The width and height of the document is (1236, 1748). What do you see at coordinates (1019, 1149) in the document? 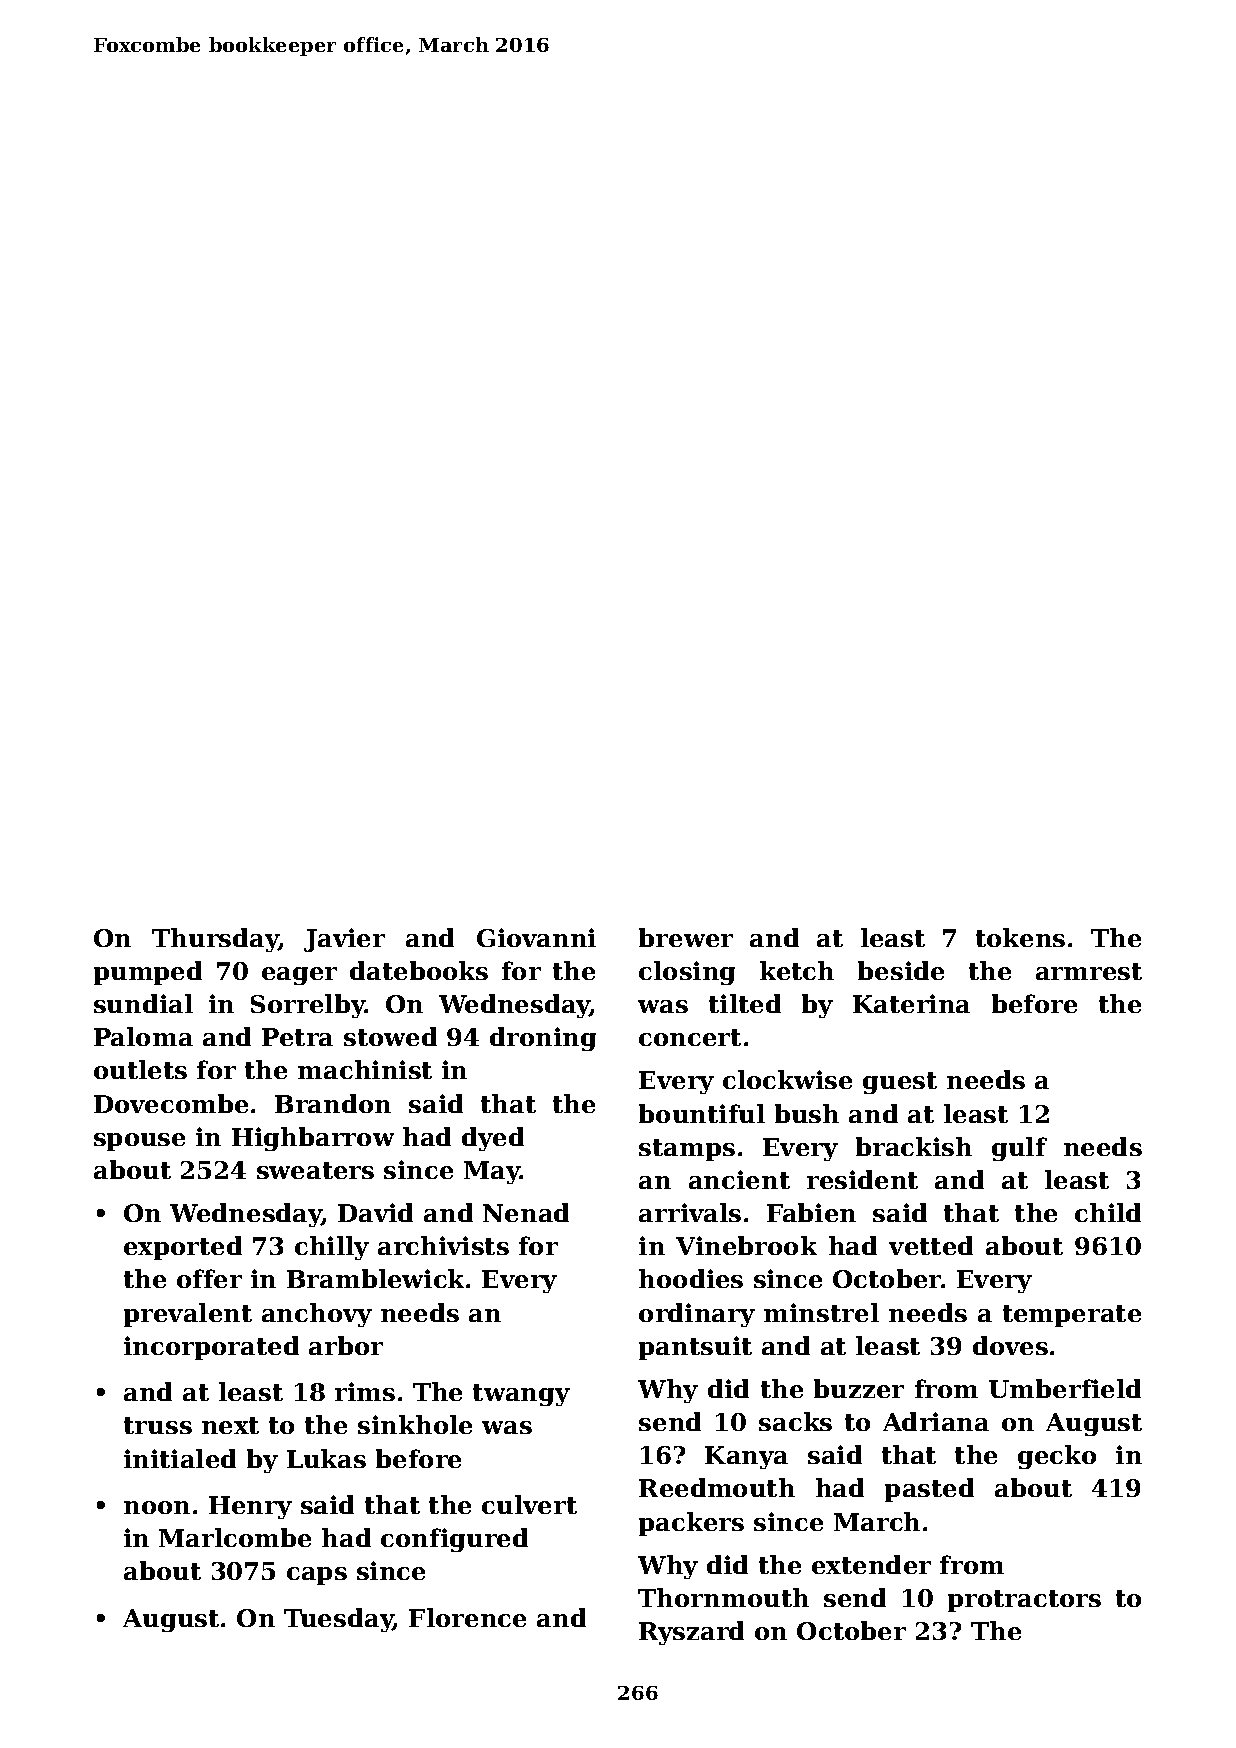
I see `gulf` at bounding box center [1019, 1149].
